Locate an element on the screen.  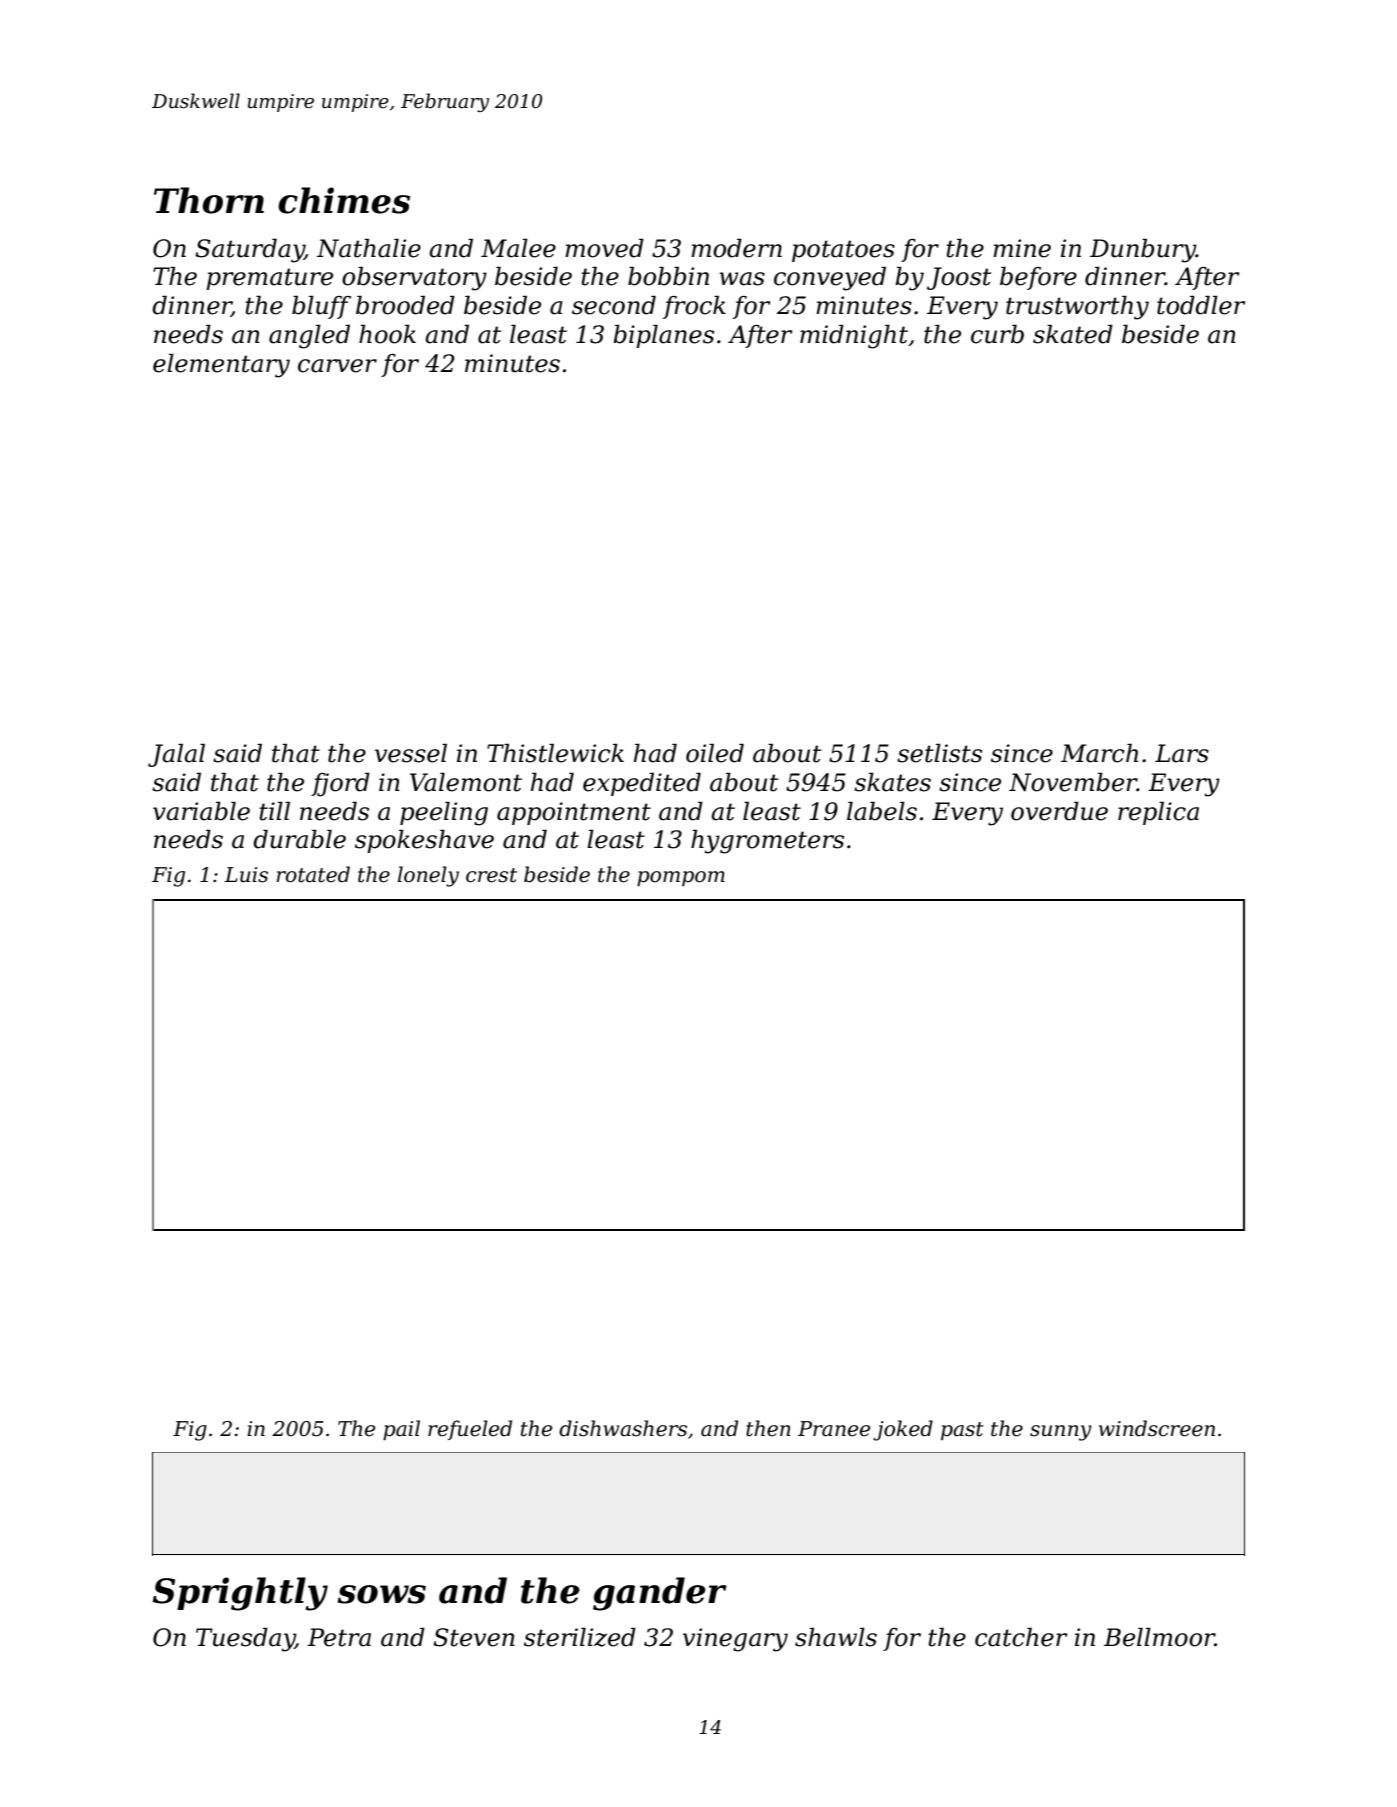
chimes is located at coordinates (344, 200).
